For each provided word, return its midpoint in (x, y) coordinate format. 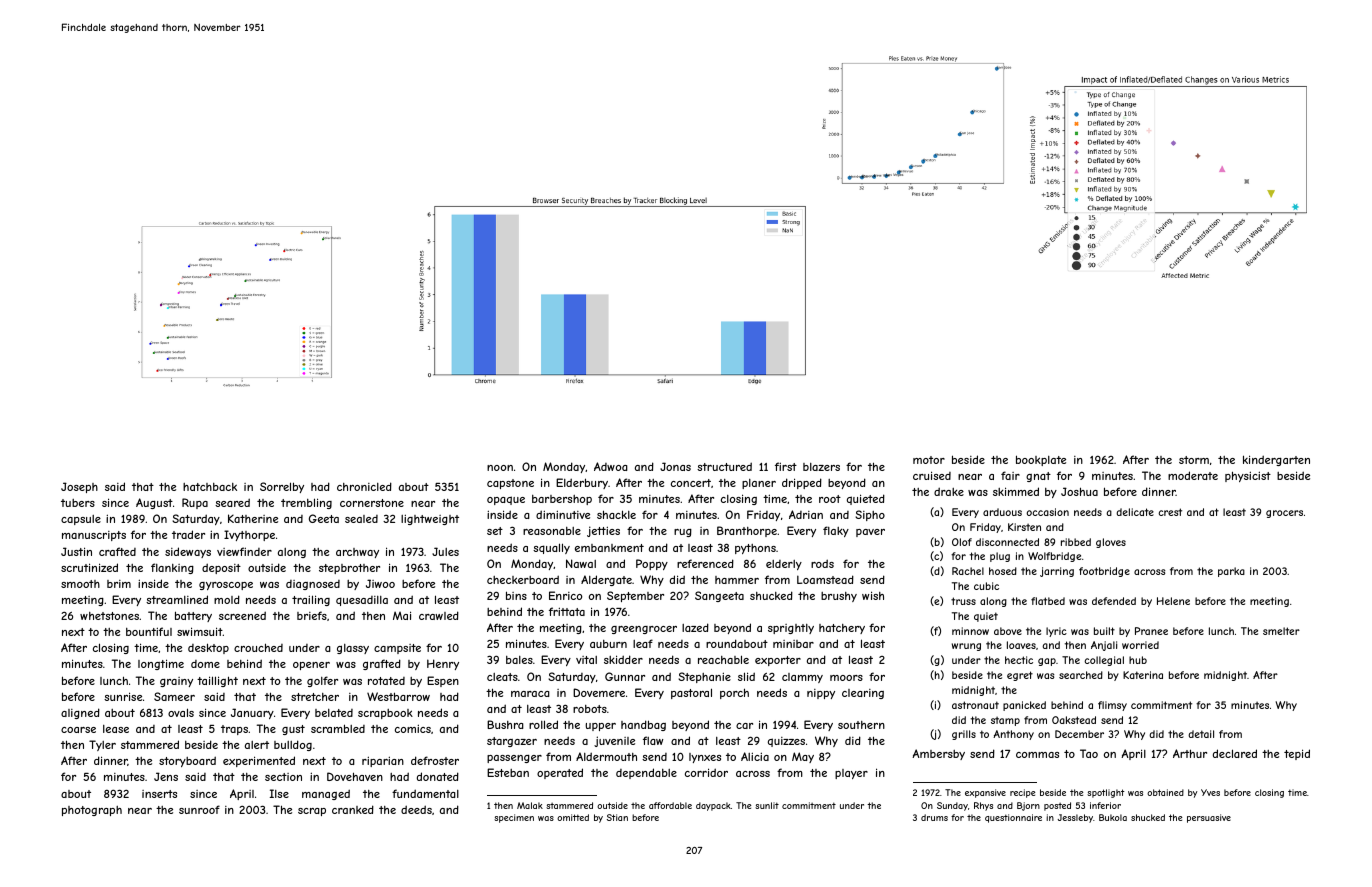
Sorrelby (282, 487)
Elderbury (582, 483)
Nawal (581, 563)
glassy (353, 649)
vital (586, 660)
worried (1140, 645)
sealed (361, 519)
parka (1231, 572)
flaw (653, 740)
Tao (1089, 753)
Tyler (102, 745)
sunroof (199, 809)
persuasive (1209, 818)
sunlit (767, 805)
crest (1170, 512)
